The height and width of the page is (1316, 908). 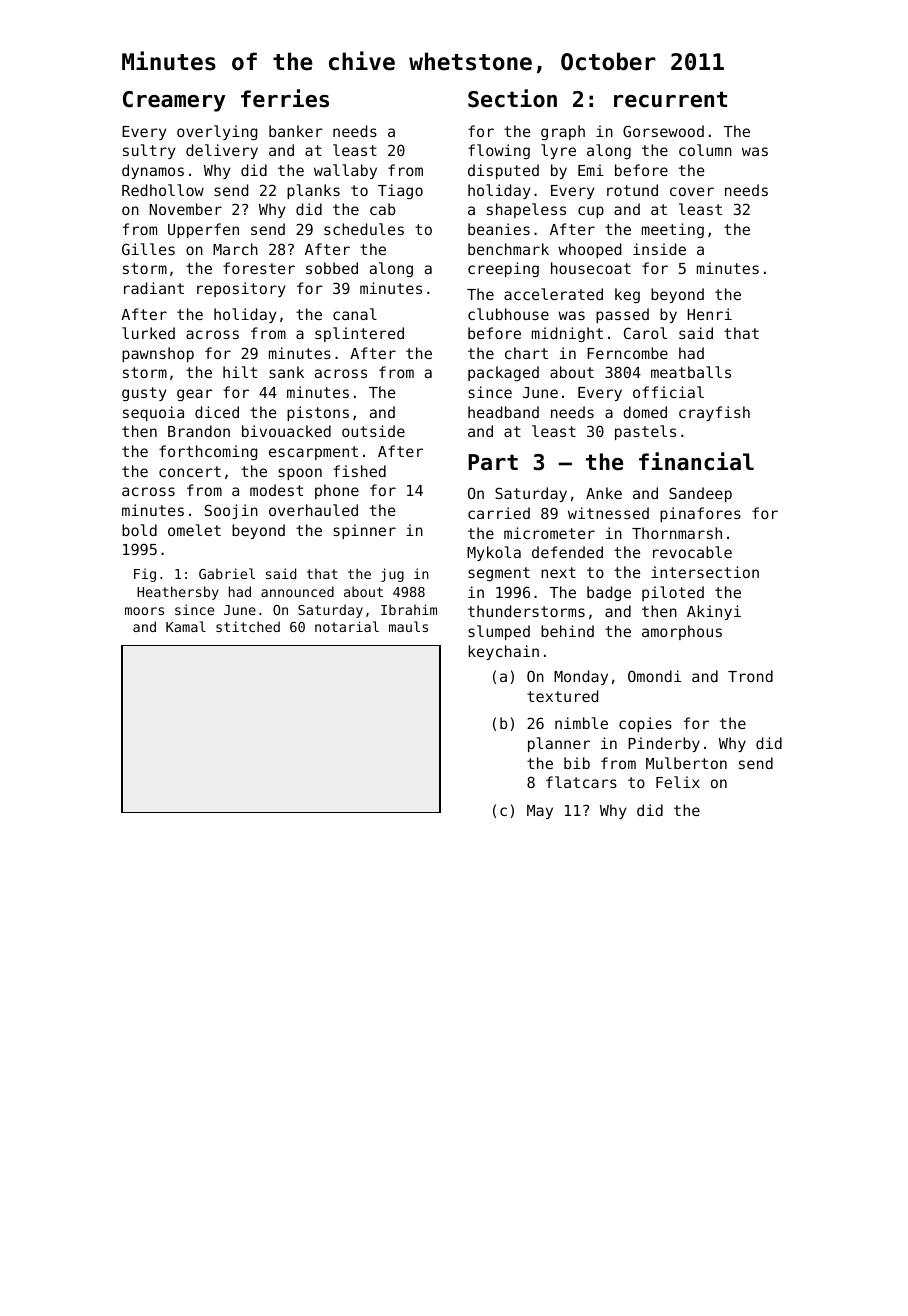 What do you see at coordinates (145, 575) in the page?
I see `Fig` at bounding box center [145, 575].
